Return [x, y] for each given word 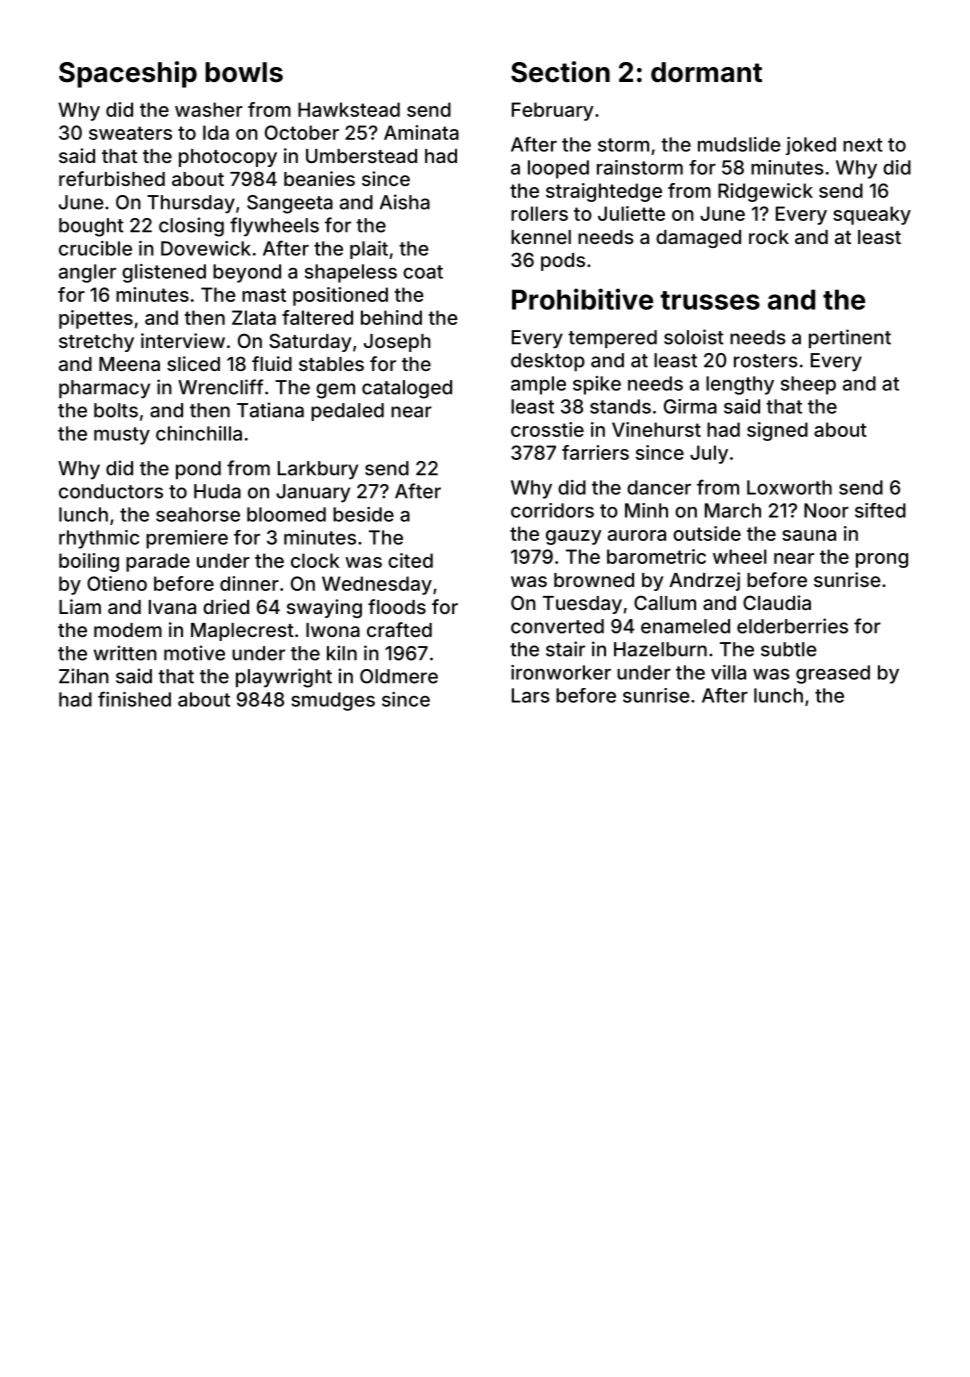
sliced [193, 363]
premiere [187, 539]
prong [882, 560]
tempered [612, 339]
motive [194, 653]
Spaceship [128, 74]
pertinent [850, 338]
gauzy [574, 537]
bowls [244, 72]
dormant [706, 72]
